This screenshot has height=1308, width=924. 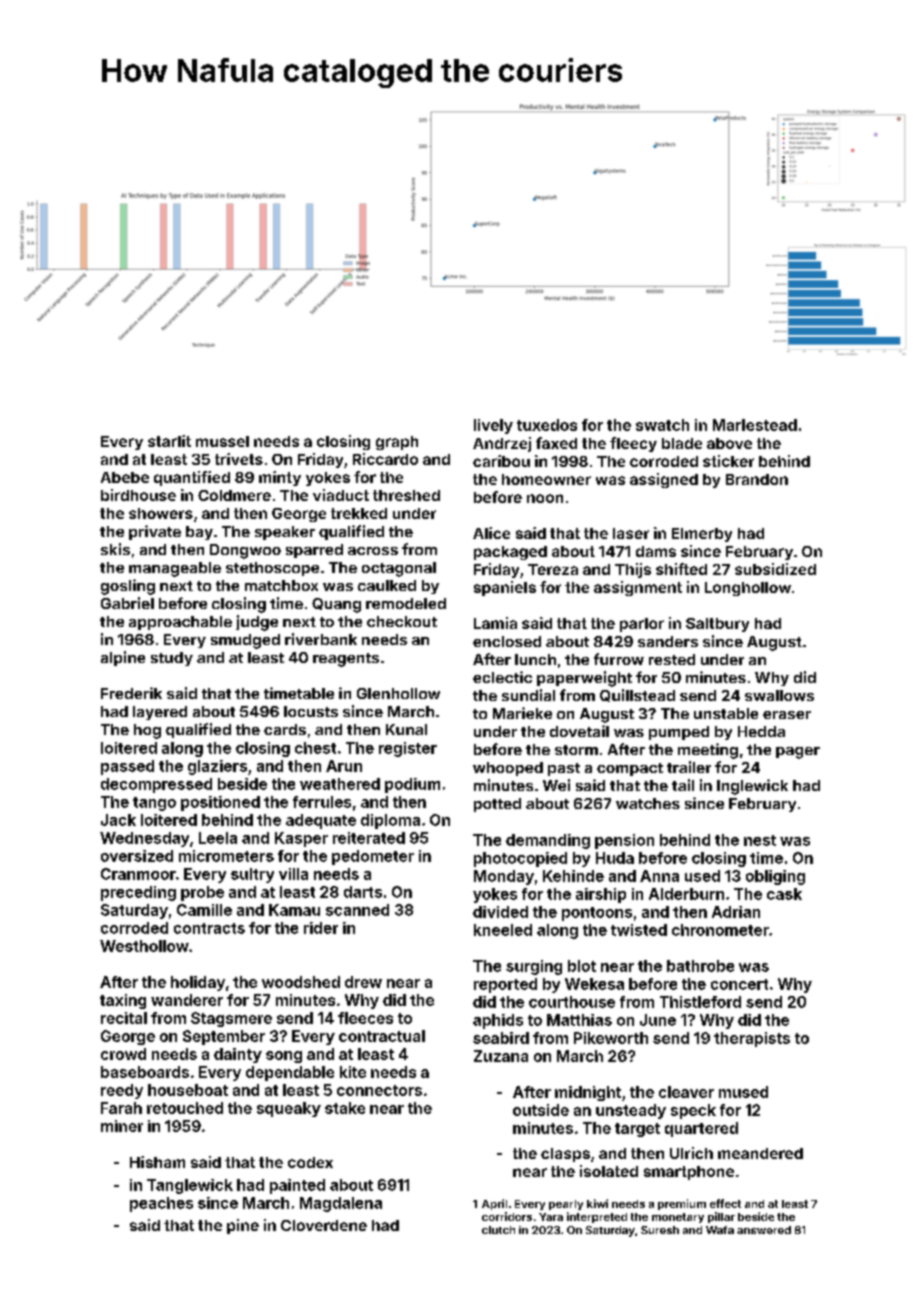 I want to click on threshed, so click(x=406, y=495).
